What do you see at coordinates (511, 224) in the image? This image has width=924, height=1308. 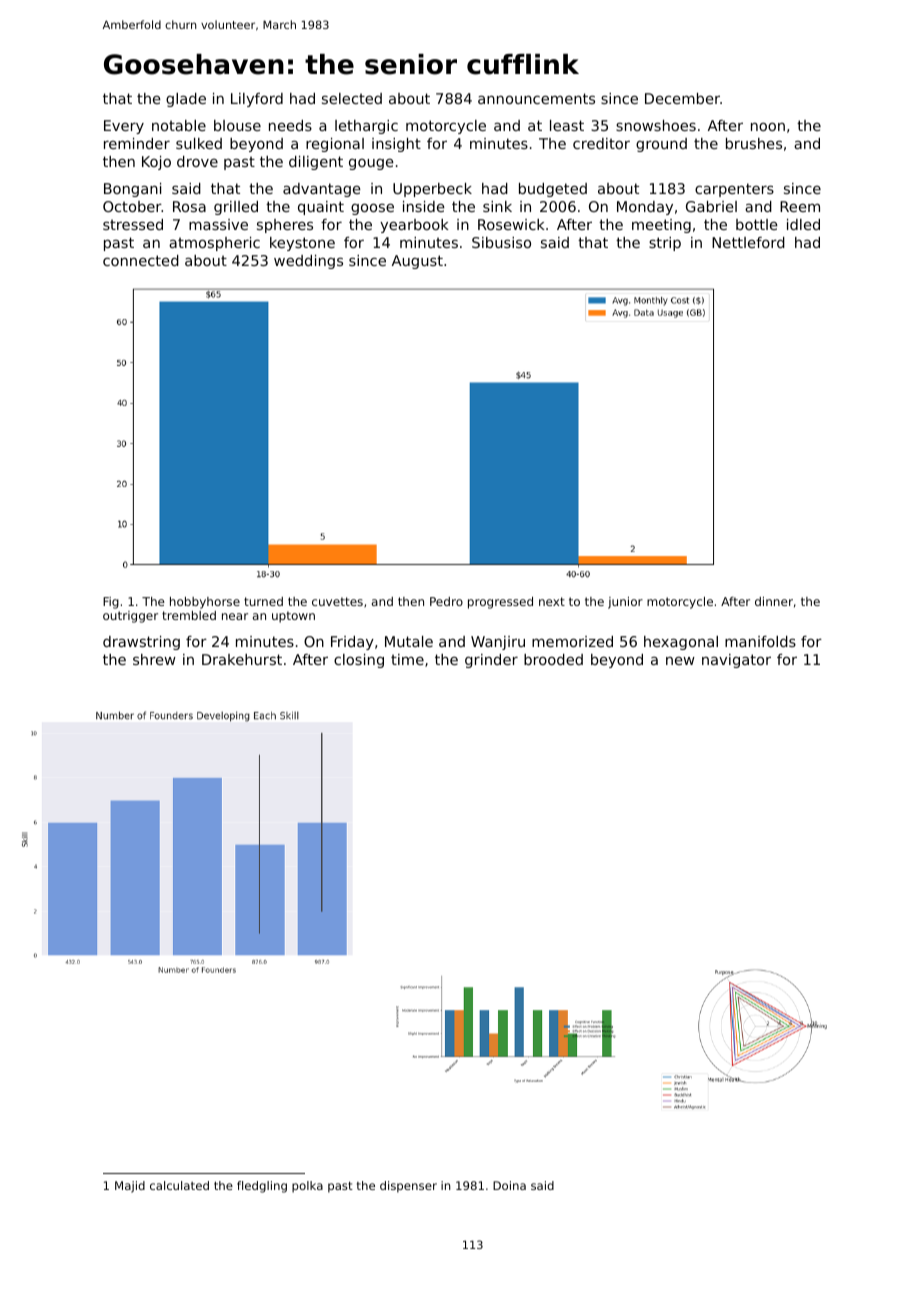 I see `Rosewick` at bounding box center [511, 224].
